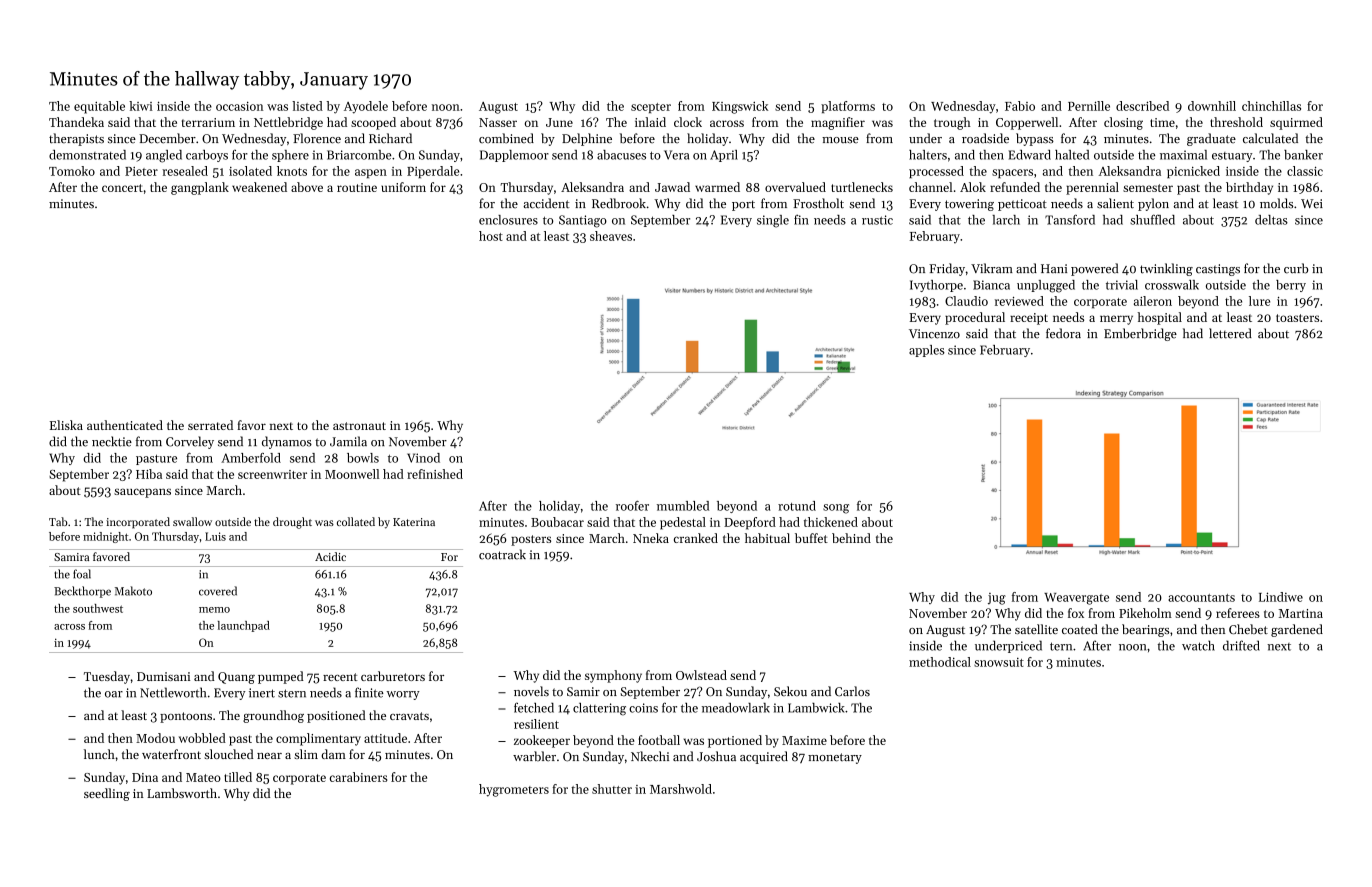 This screenshot has width=1372, height=887. I want to click on downhill, so click(1212, 106).
